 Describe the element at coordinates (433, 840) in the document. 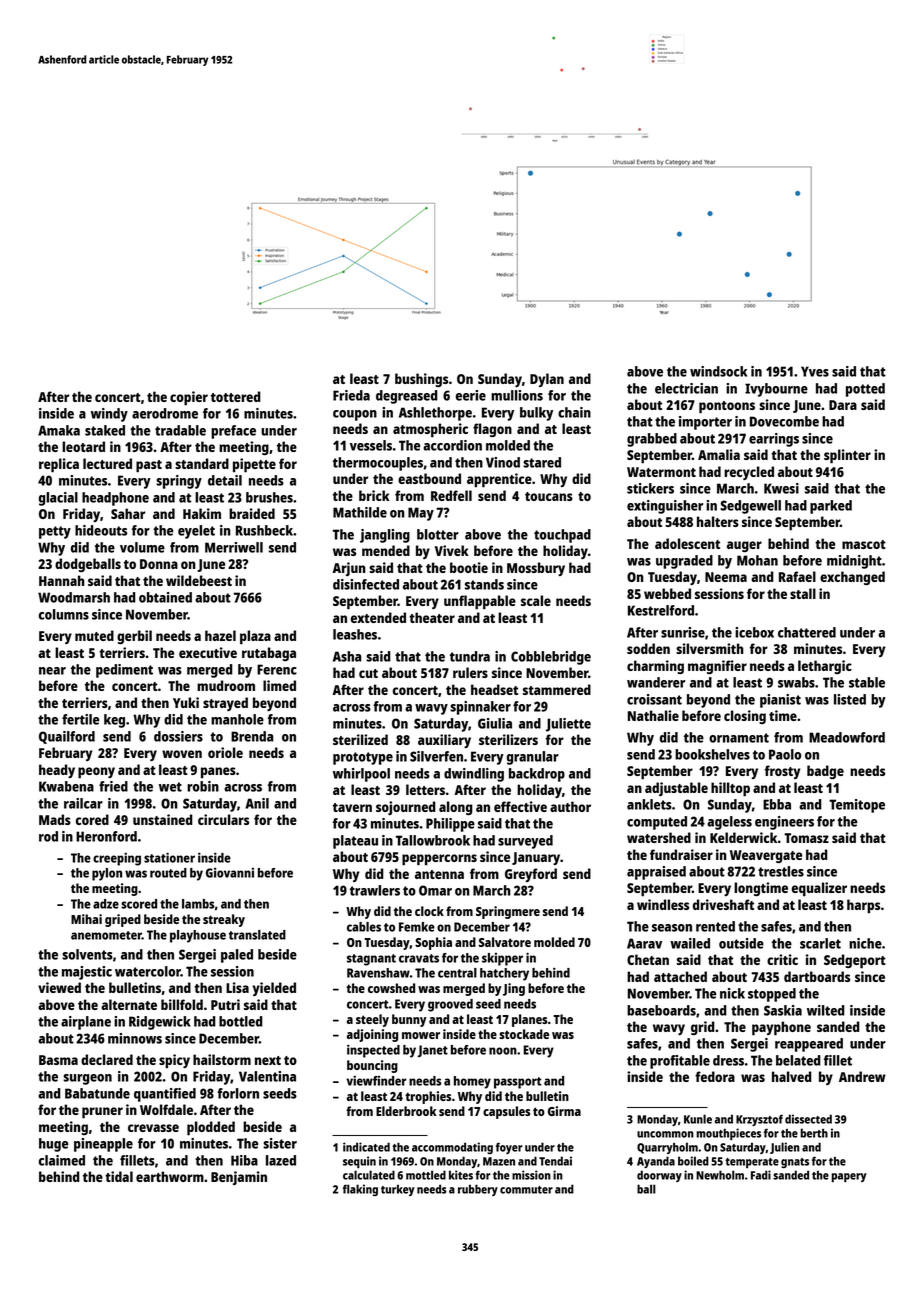

I see `Tallowbrook` at that location.
